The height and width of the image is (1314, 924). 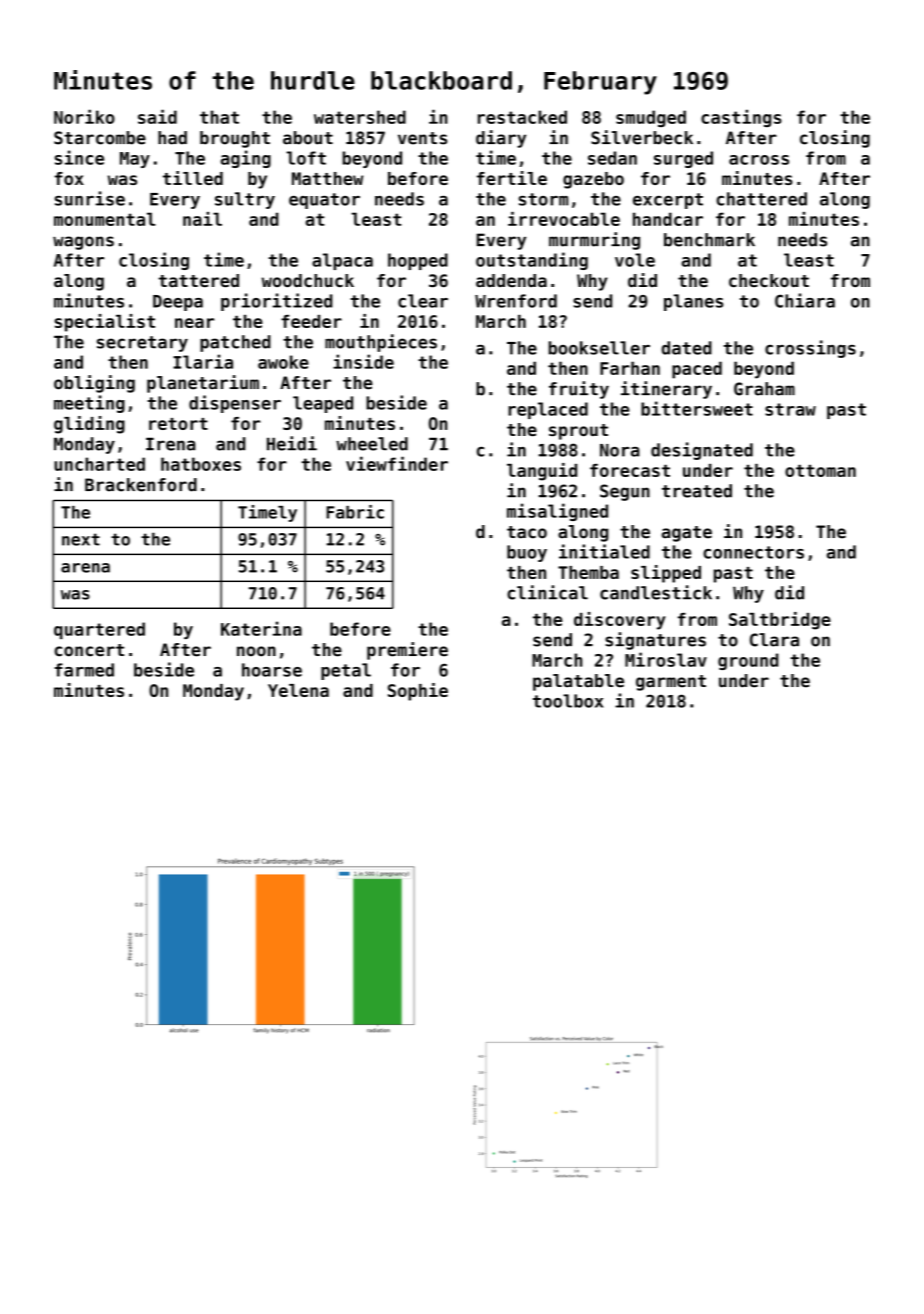 I want to click on arena, so click(x=85, y=568).
